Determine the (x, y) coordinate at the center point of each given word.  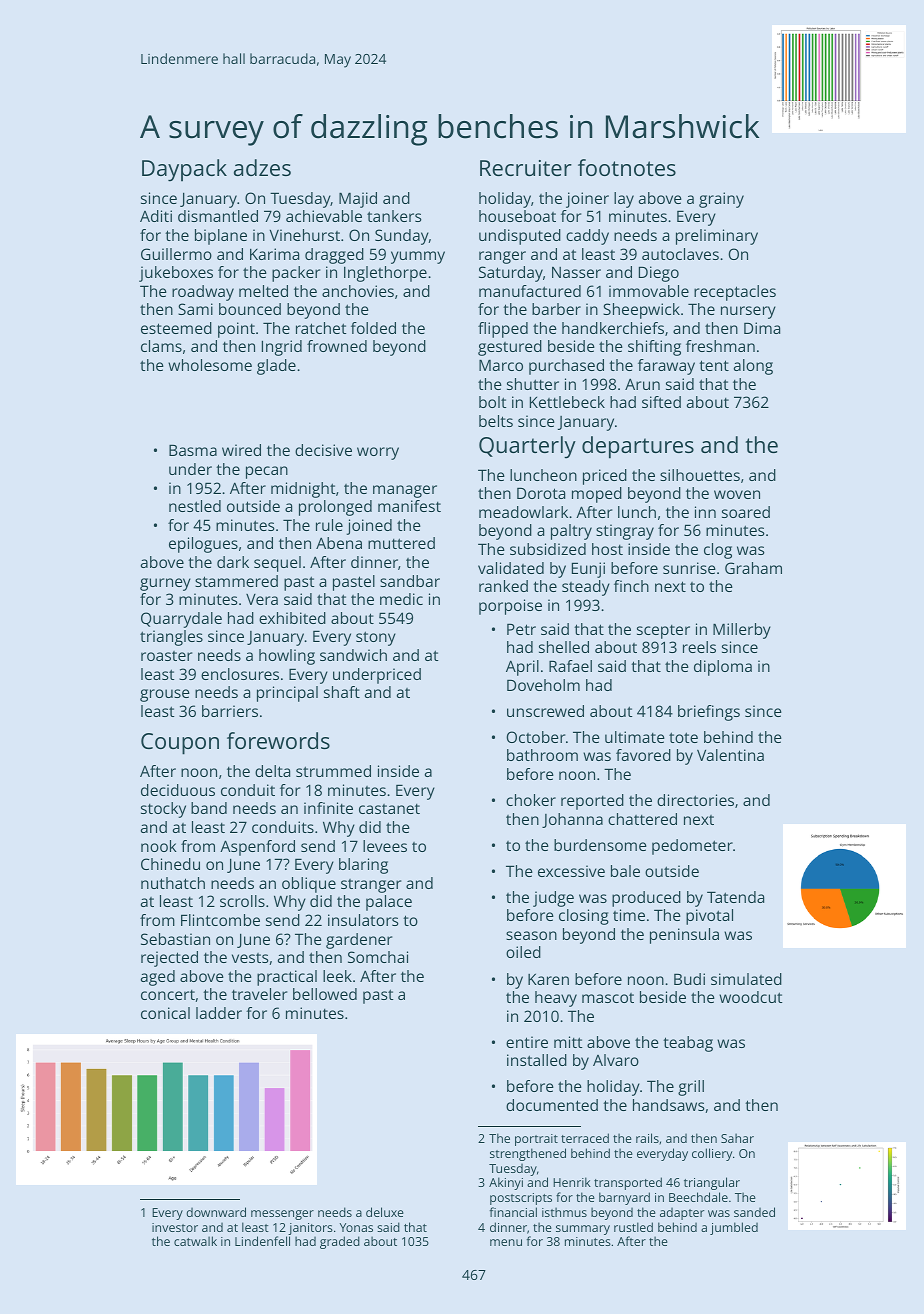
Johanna (572, 820)
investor (175, 1227)
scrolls (242, 901)
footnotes (627, 167)
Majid (358, 200)
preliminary (717, 237)
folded (373, 328)
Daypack (184, 170)
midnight (303, 490)
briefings (709, 713)
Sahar (737, 1138)
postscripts (521, 1199)
